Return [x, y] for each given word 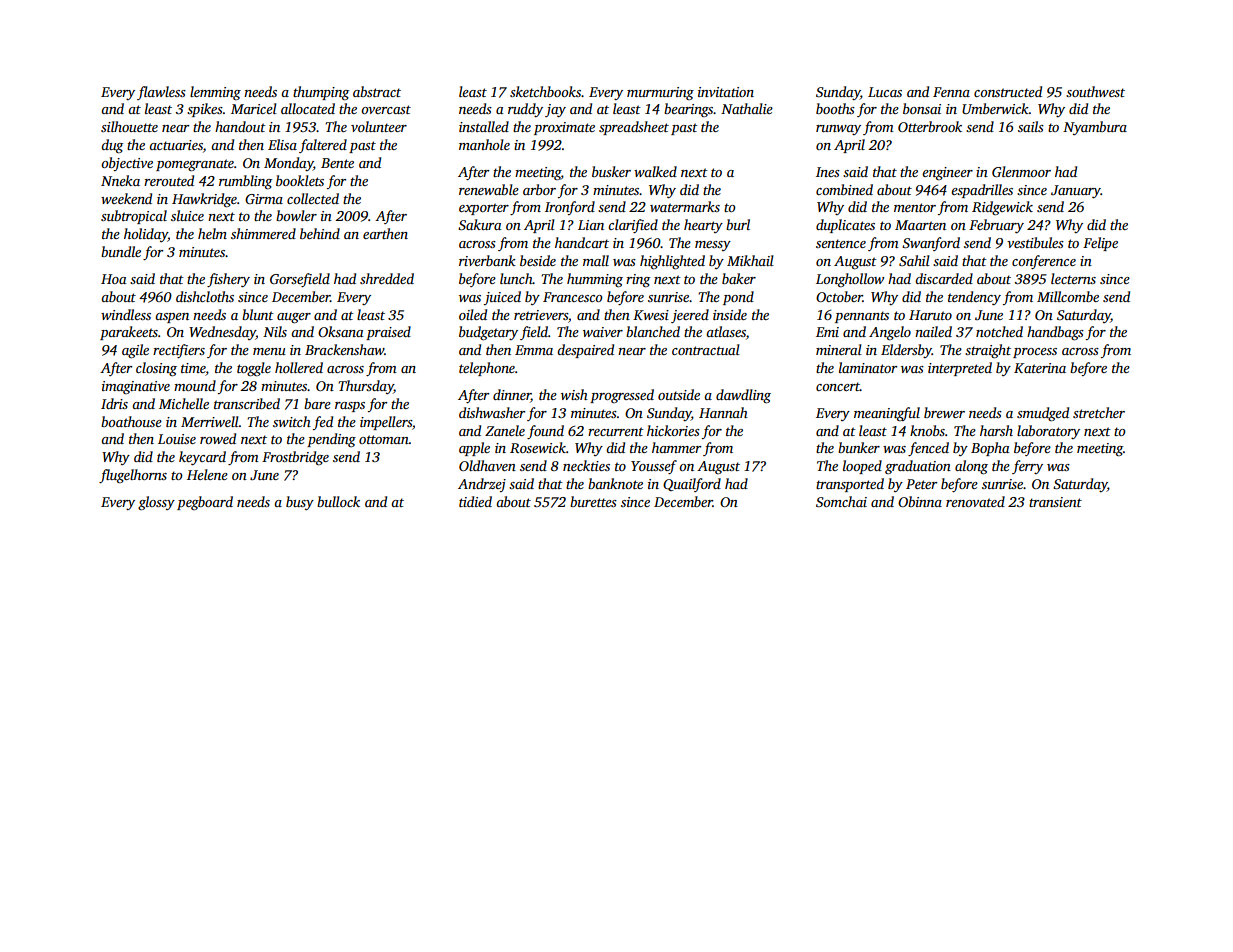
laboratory [1048, 432]
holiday [146, 235]
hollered [299, 367]
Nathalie [747, 108]
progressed [622, 396]
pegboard [205, 503]
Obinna [920, 501]
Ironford [570, 208]
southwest [1095, 91]
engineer [947, 174]
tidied [475, 501]
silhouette [129, 126]
